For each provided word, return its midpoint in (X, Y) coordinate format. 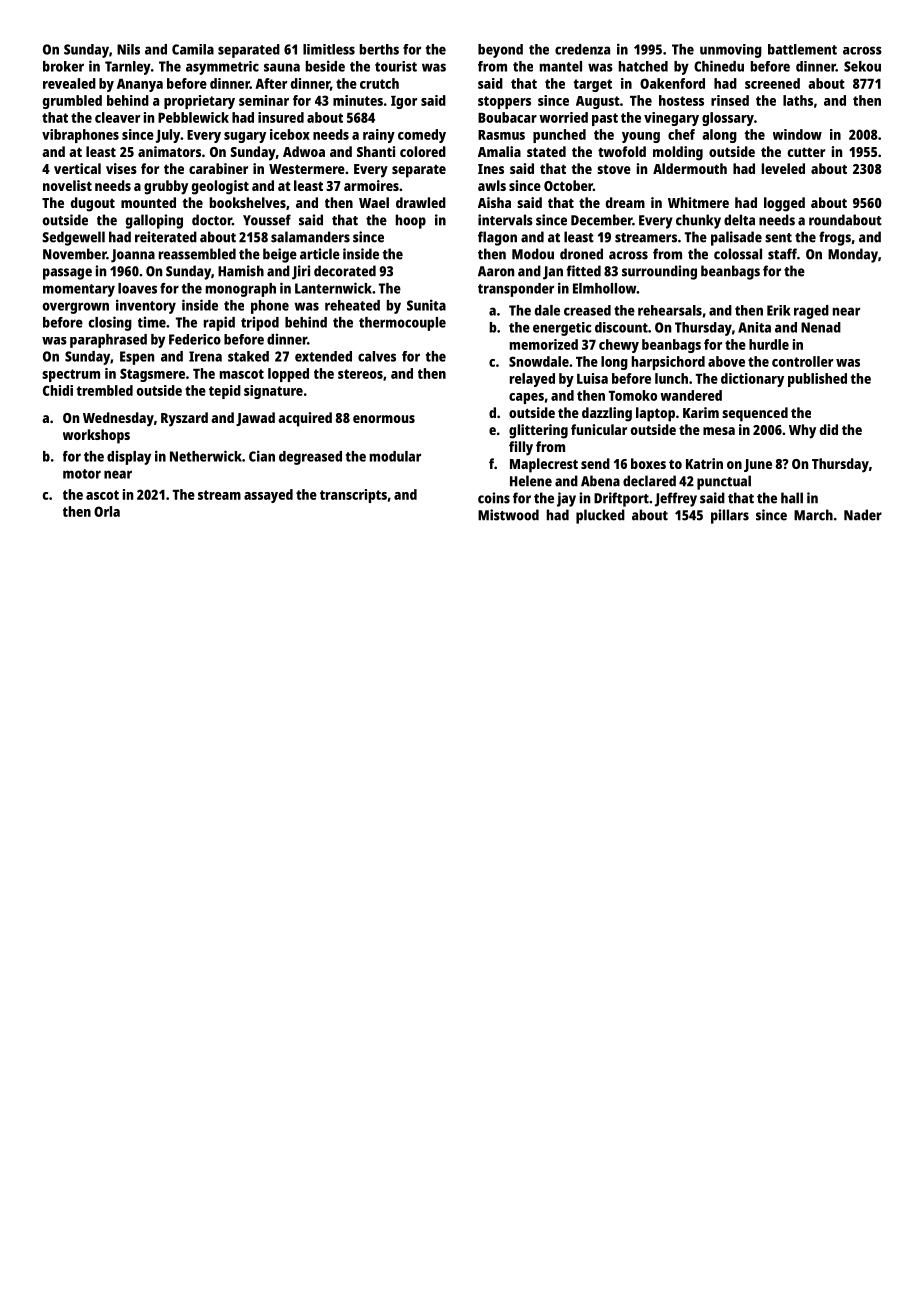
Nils (128, 49)
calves (377, 356)
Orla (107, 511)
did (829, 429)
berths (379, 49)
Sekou (862, 66)
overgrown (76, 308)
